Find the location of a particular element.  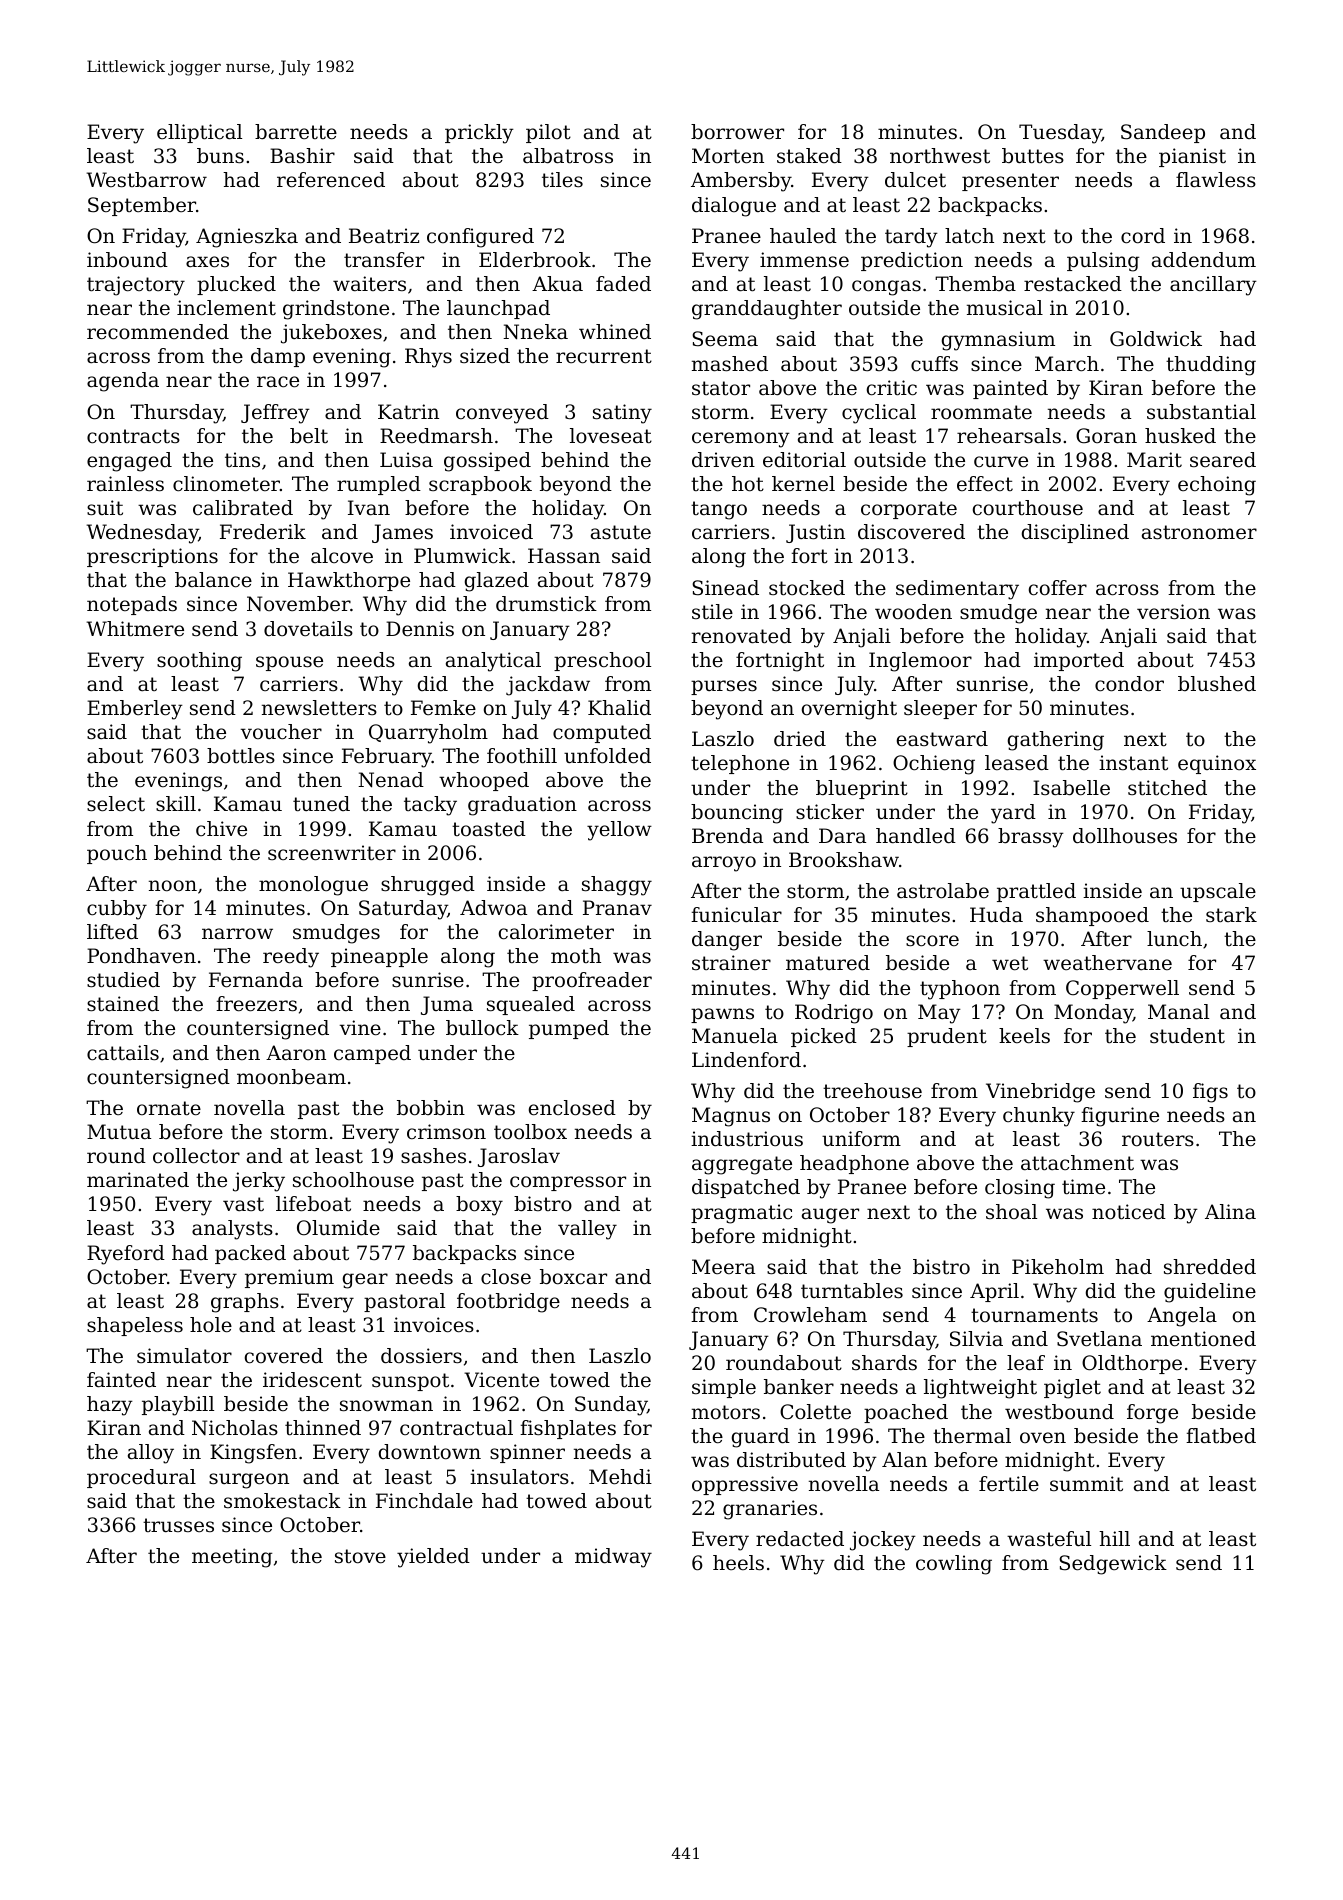

shampooed is located at coordinates (1092, 916).
